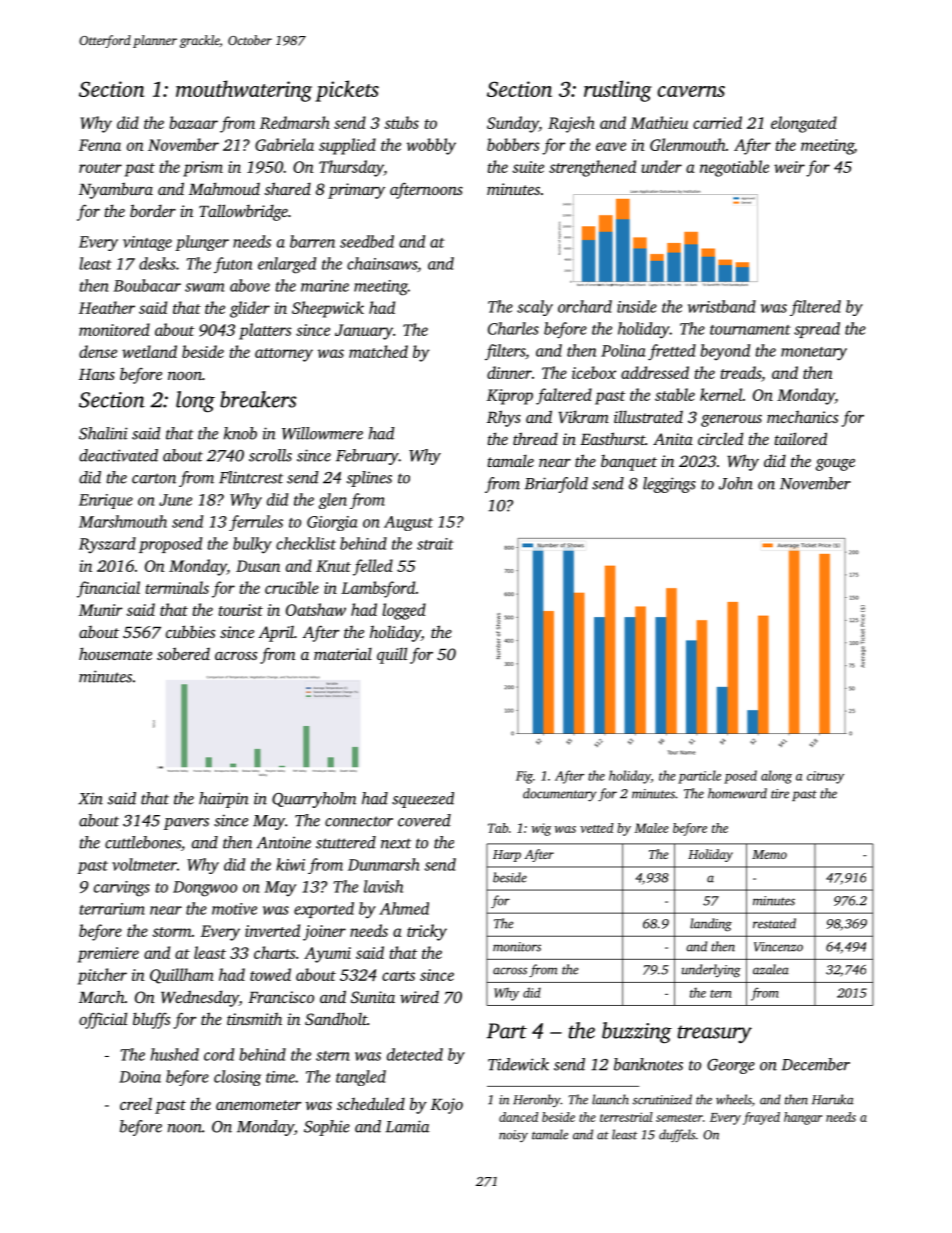 This document has height=1233, width=952. Describe the element at coordinates (637, 306) in the document. I see `inside` at that location.
